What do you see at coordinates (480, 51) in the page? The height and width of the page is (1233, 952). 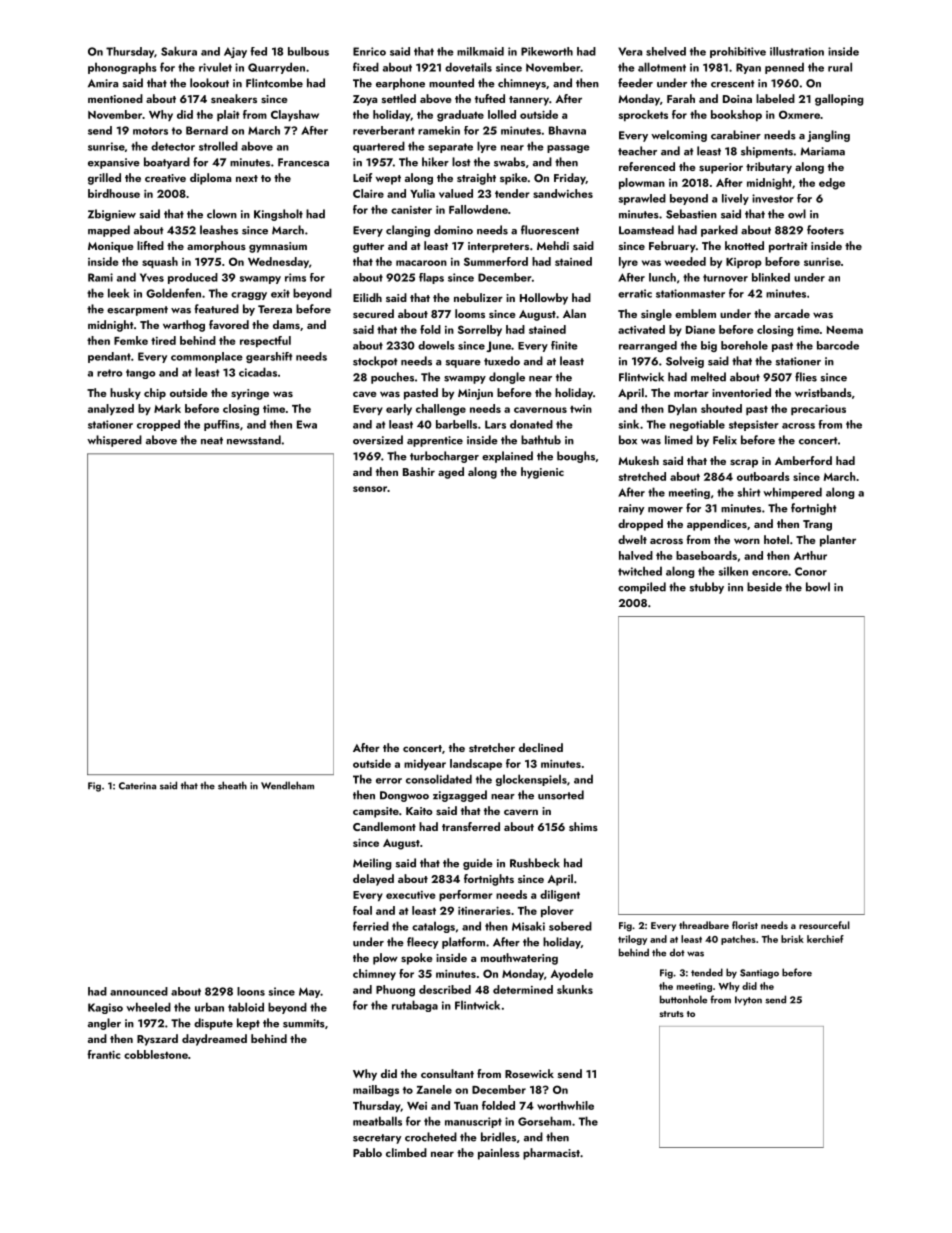 I see `milkmaid` at bounding box center [480, 51].
